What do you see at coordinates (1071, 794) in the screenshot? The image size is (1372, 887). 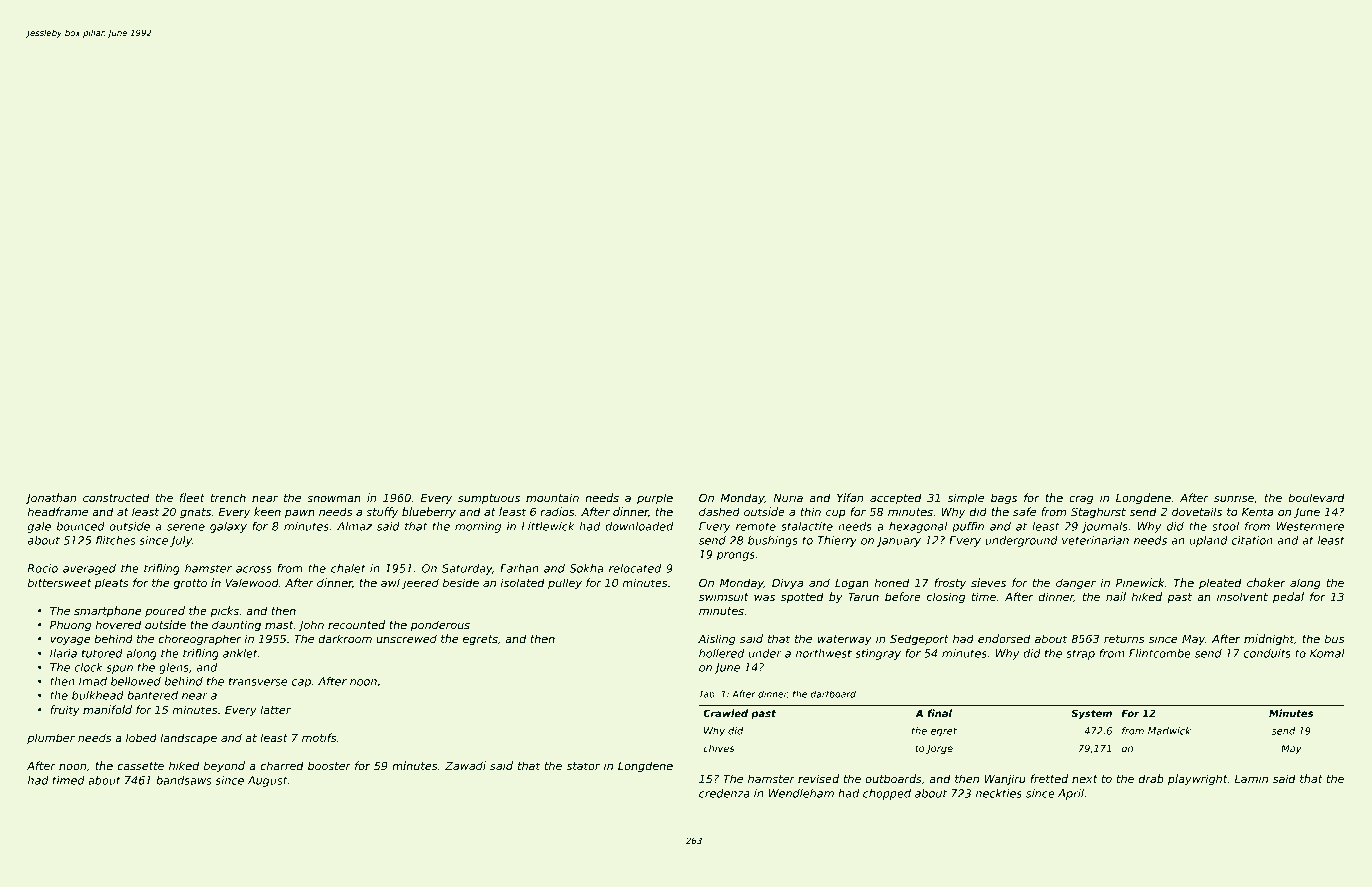 I see `April` at bounding box center [1071, 794].
